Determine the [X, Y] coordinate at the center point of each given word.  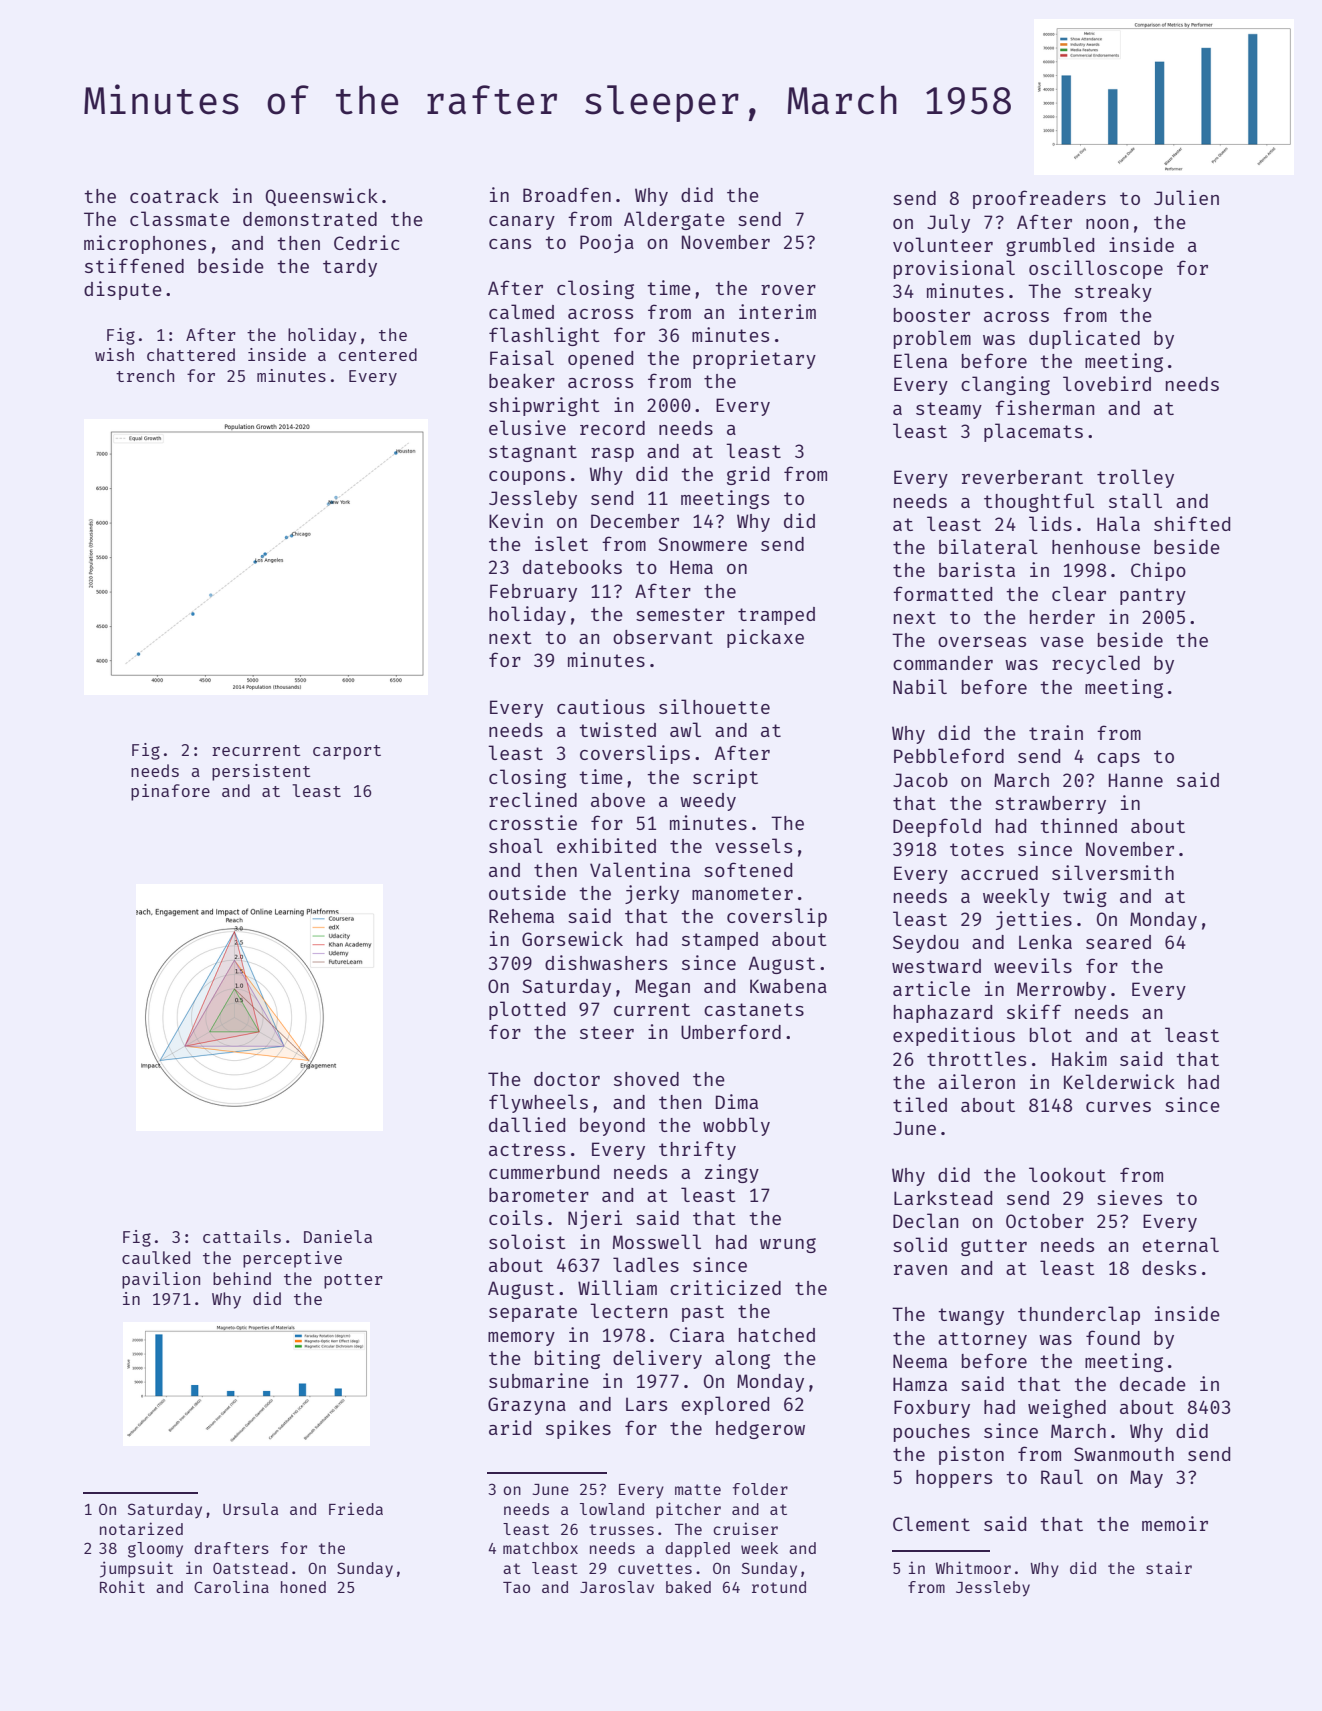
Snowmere [702, 544]
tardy [350, 268]
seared [1118, 942]
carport [347, 752]
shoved [646, 1079]
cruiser [745, 1528]
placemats [1033, 432]
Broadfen [567, 194]
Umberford [731, 1031]
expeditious [954, 1036]
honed [303, 1587]
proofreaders [1039, 199]
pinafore [170, 792]
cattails [242, 1236]
